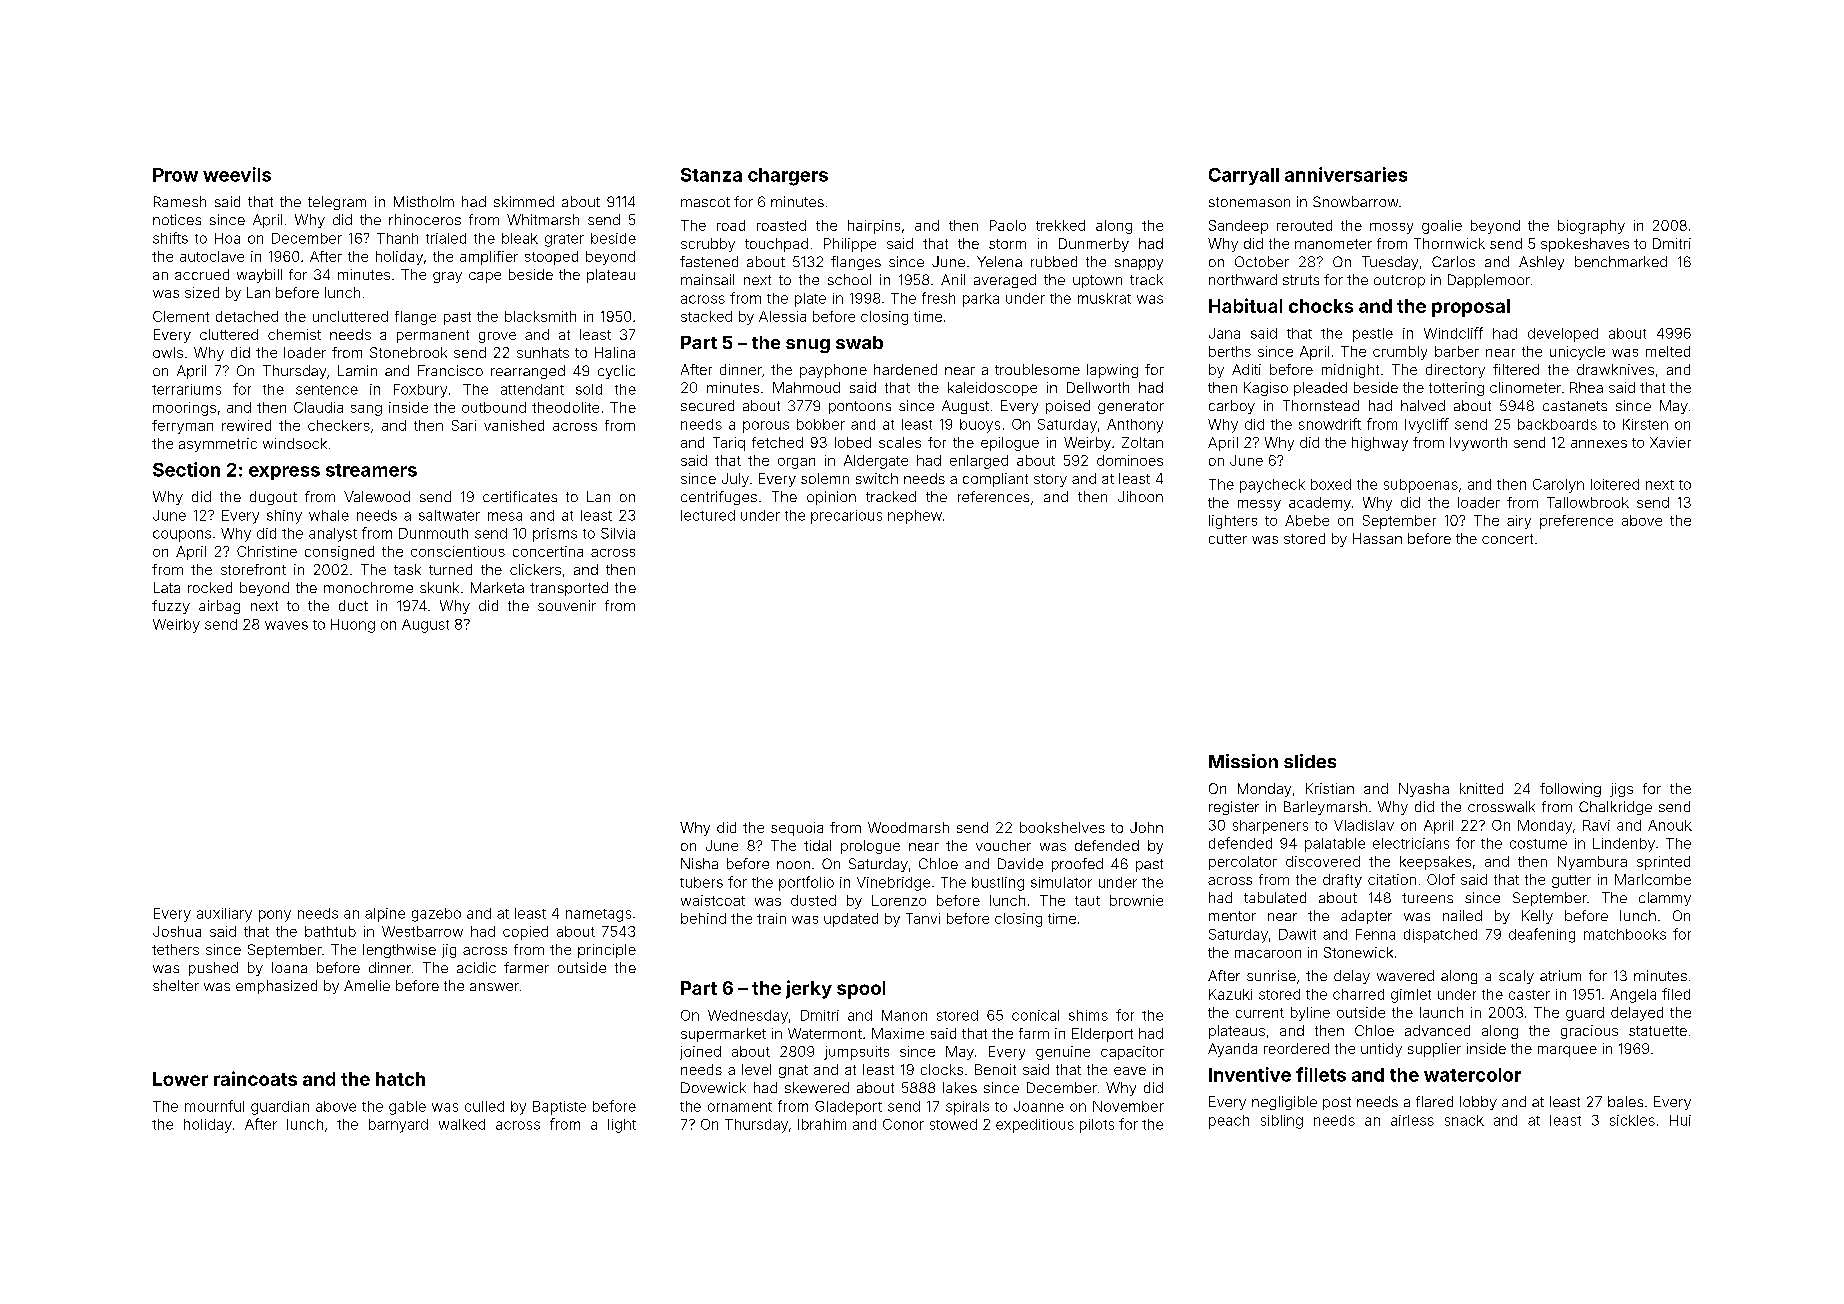 Image resolution: width=1844 pixels, height=1304 pixels. I want to click on chargers, so click(788, 177).
